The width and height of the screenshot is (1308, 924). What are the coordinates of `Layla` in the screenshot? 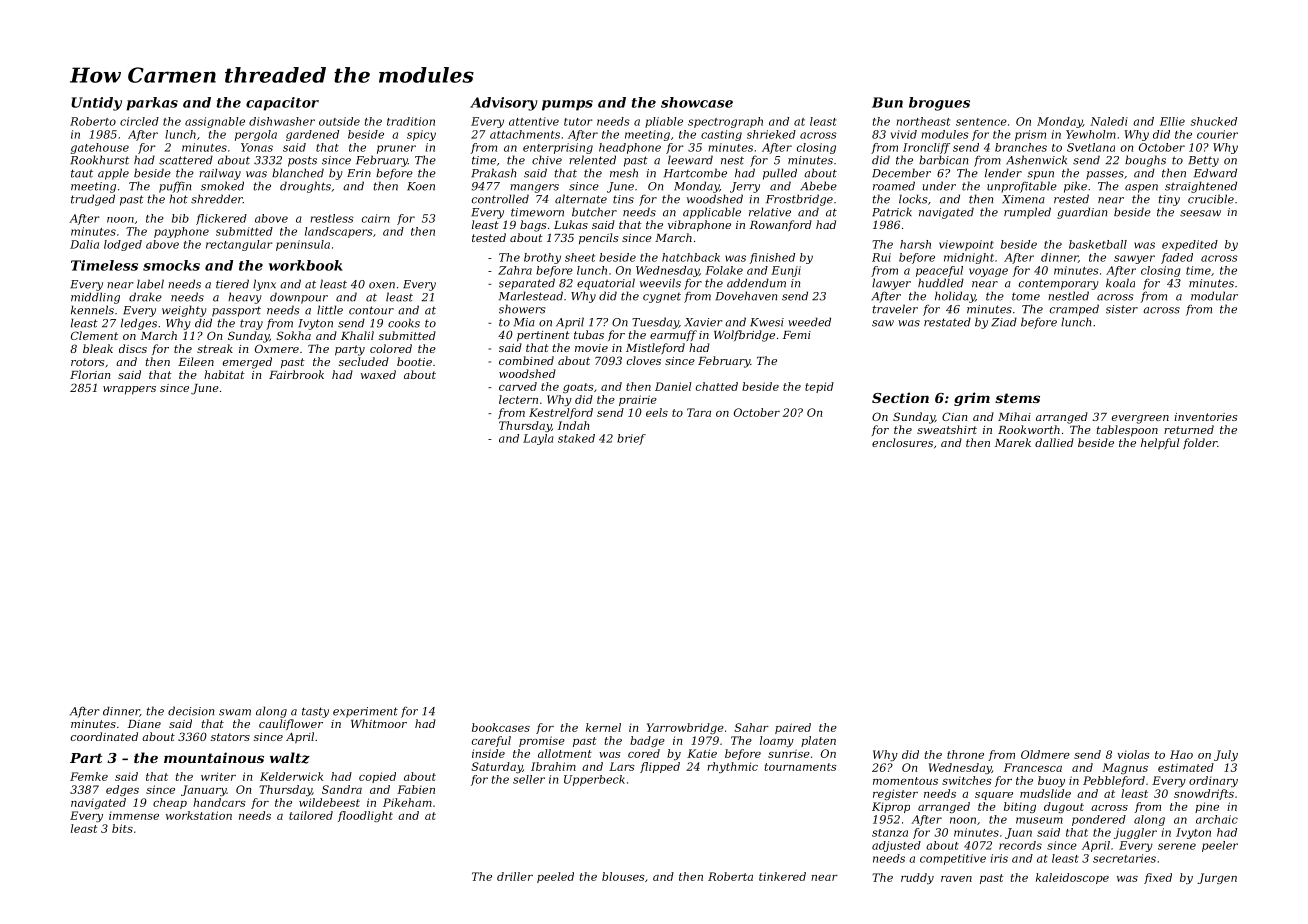 It's located at (538, 439).
